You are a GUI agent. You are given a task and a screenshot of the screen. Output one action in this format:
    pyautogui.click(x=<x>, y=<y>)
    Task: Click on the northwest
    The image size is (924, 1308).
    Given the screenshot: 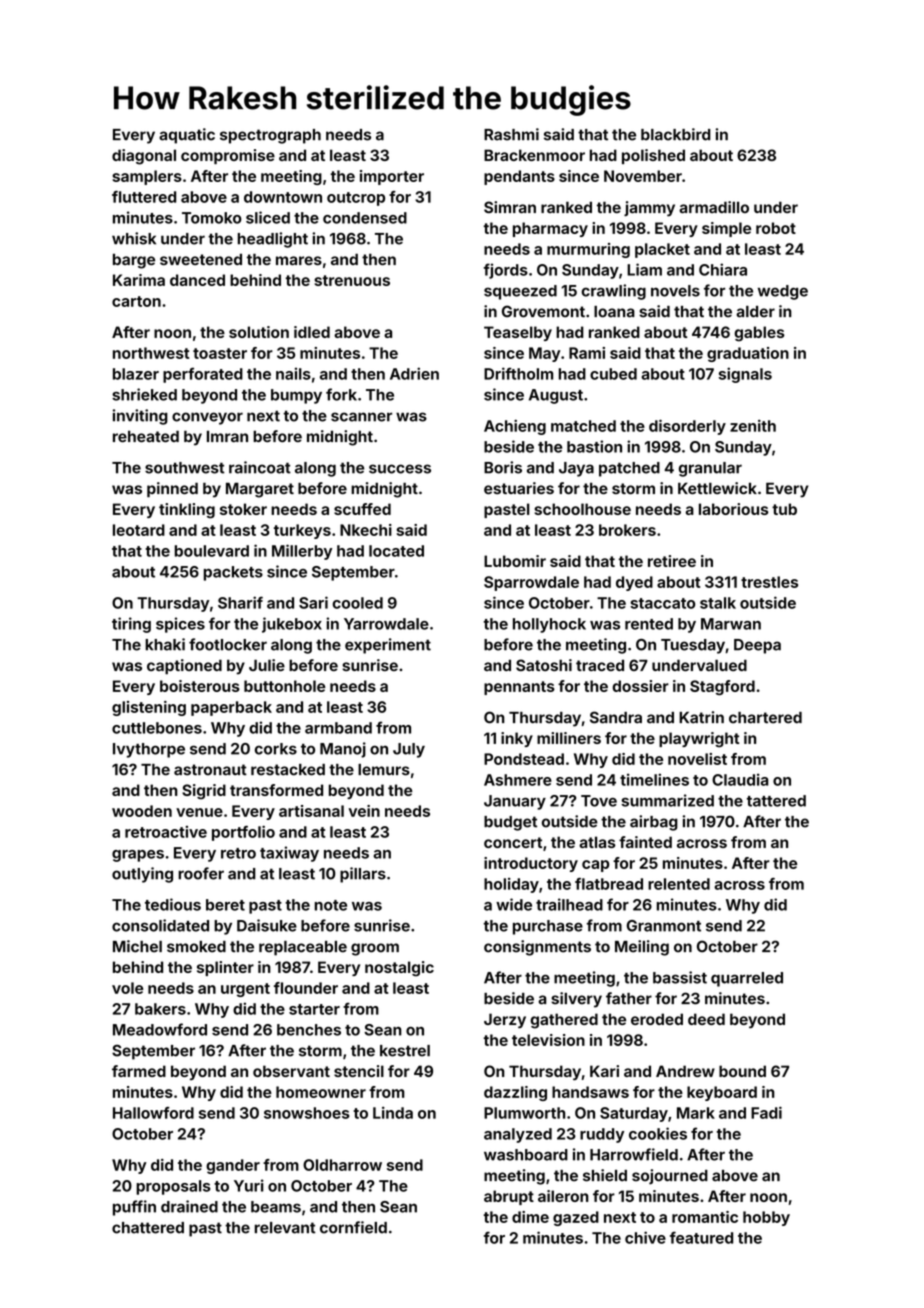 What is the action you would take?
    pyautogui.click(x=151, y=353)
